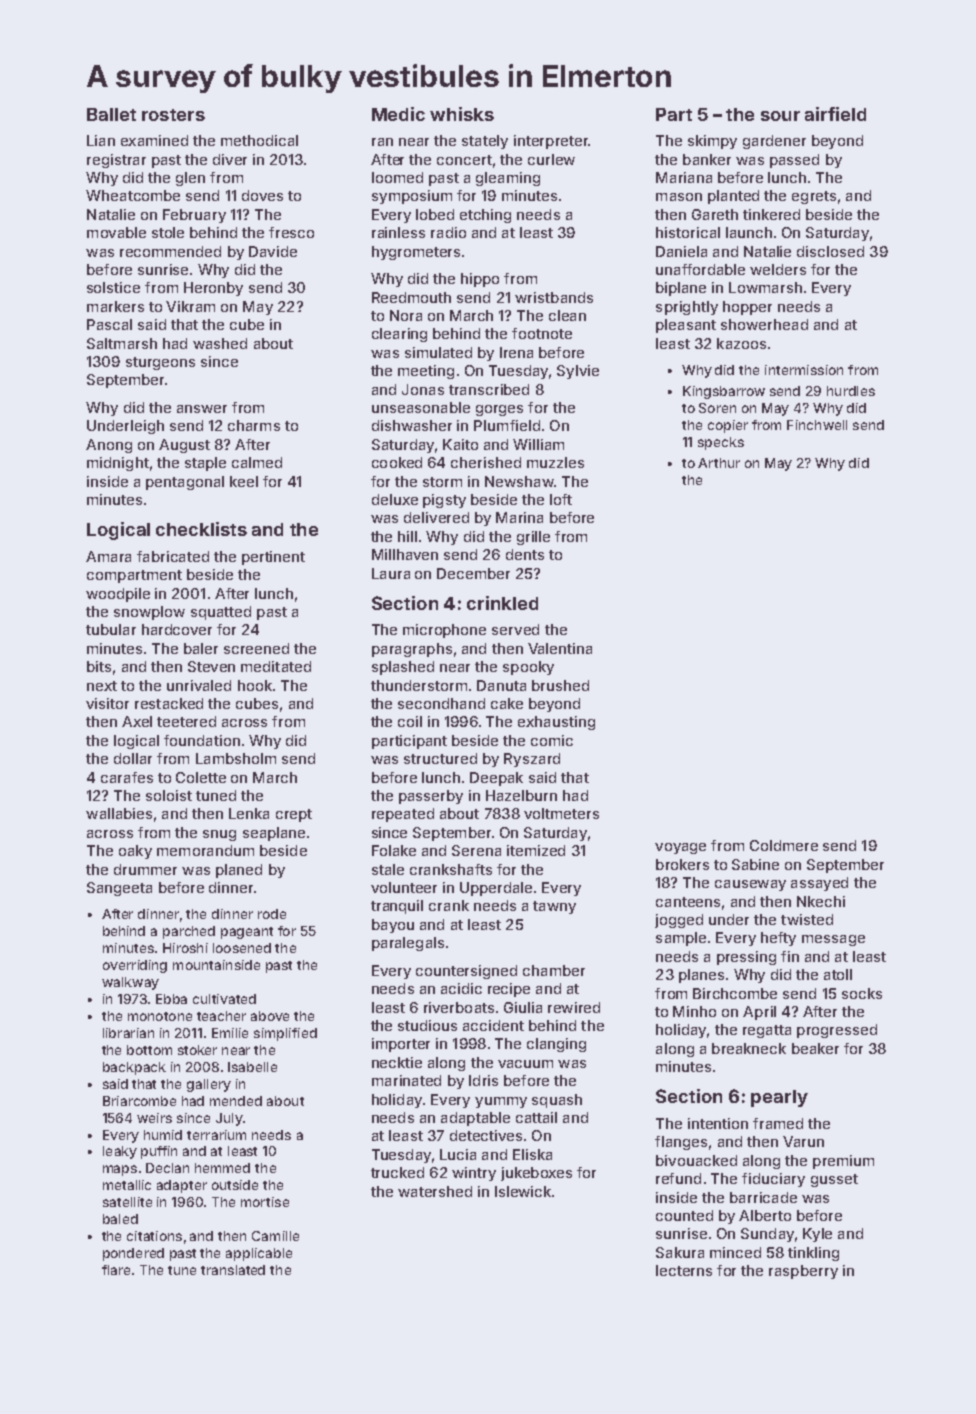 This screenshot has width=976, height=1414. Describe the element at coordinates (127, 1185) in the screenshot. I see `metallic` at that location.
